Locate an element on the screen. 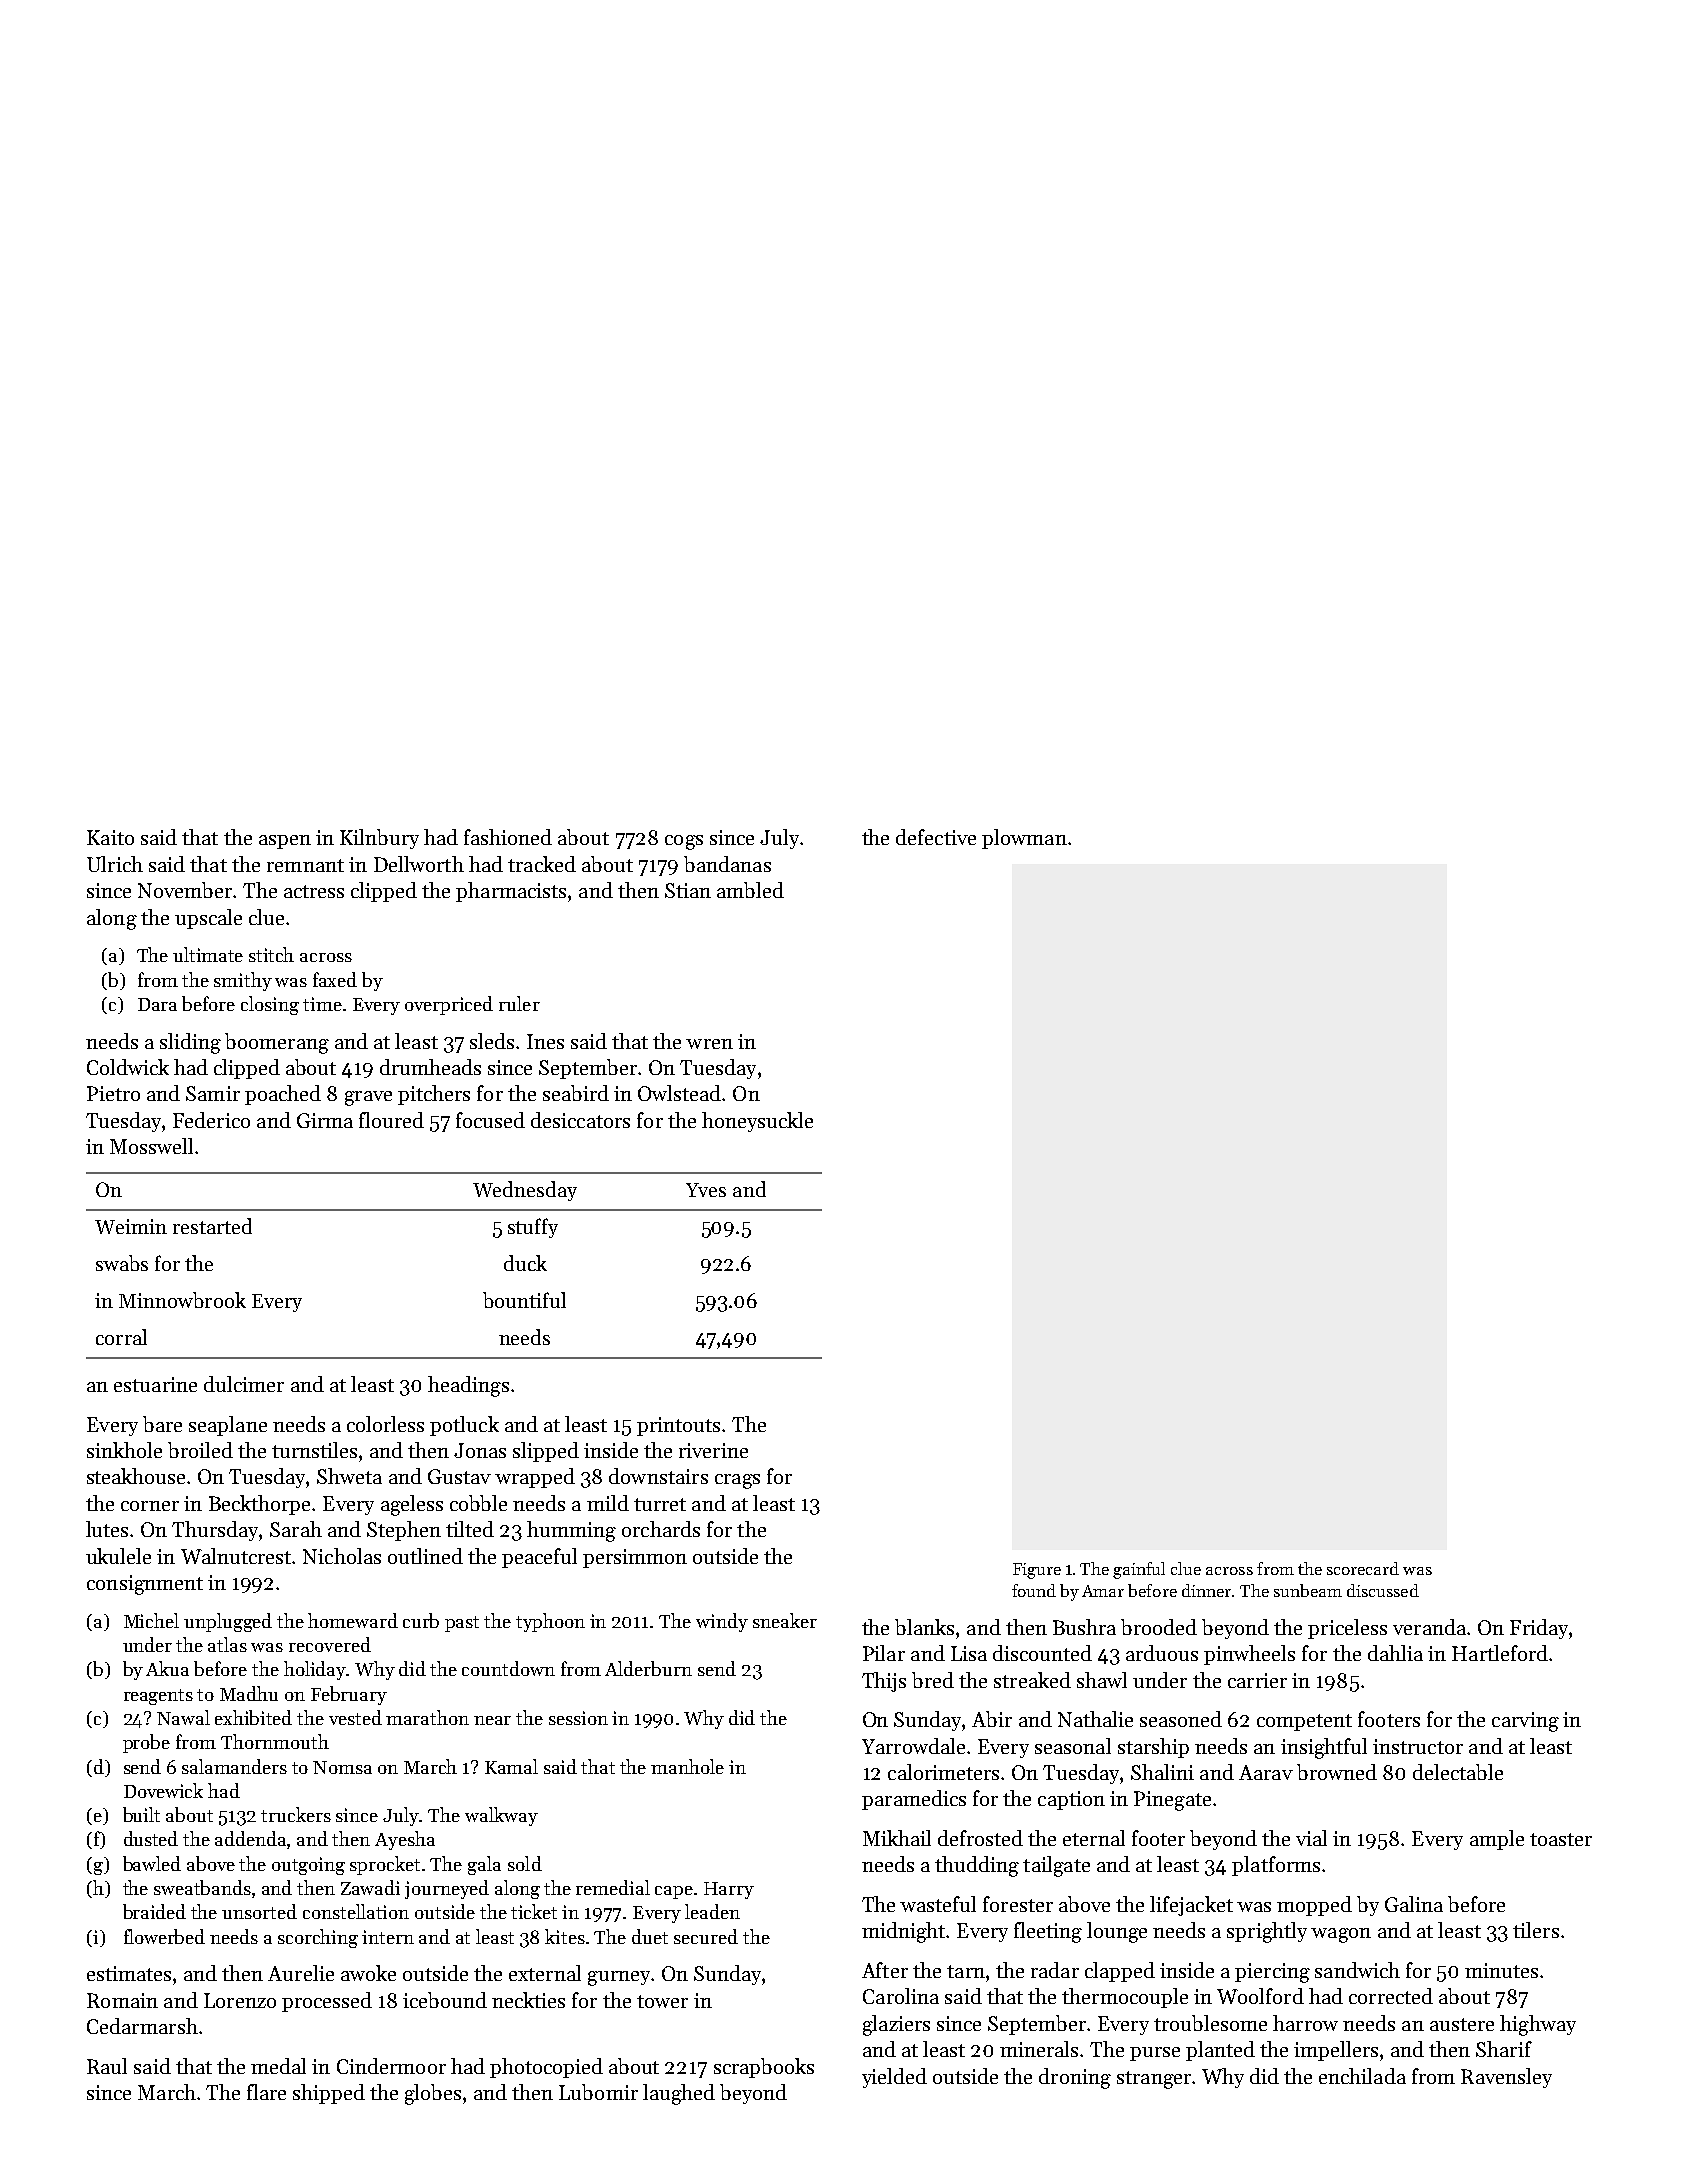 The height and width of the screenshot is (2178, 1683). riverine is located at coordinates (713, 1450).
